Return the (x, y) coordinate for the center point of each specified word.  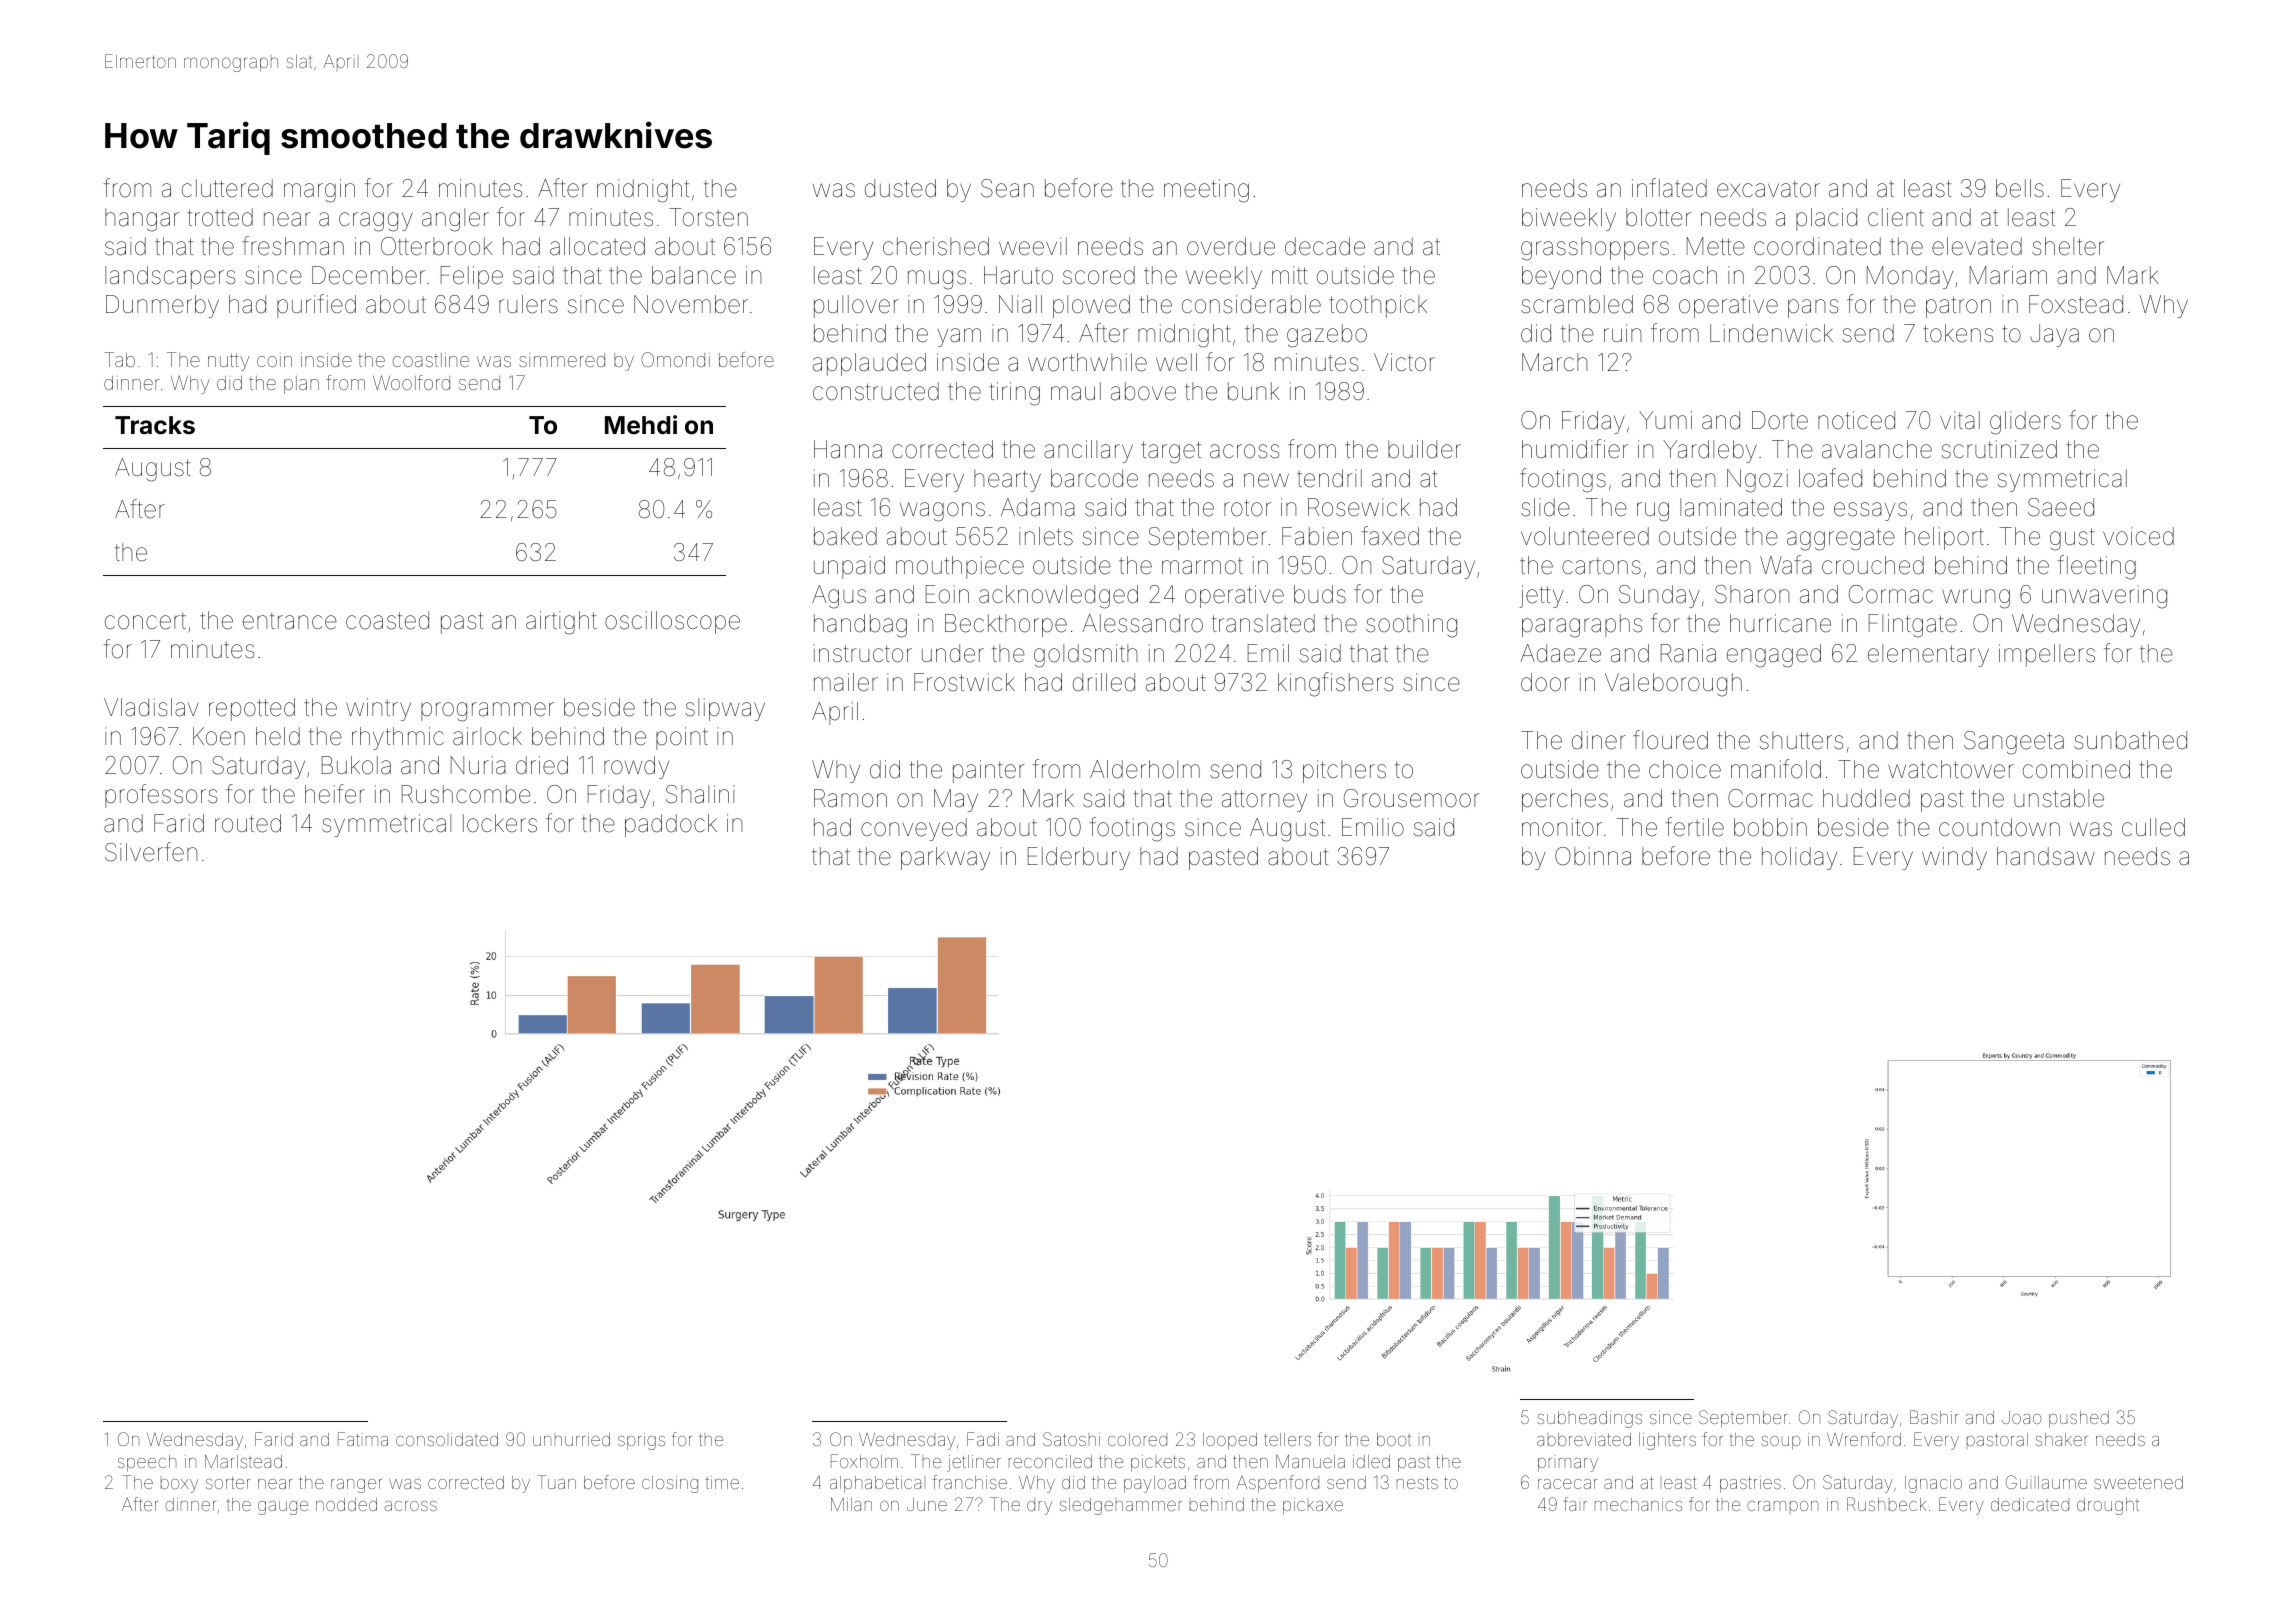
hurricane (1780, 623)
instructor (863, 653)
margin (319, 191)
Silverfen (151, 852)
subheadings (1590, 1419)
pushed (2079, 1419)
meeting (1206, 191)
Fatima (363, 1439)
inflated (1669, 188)
